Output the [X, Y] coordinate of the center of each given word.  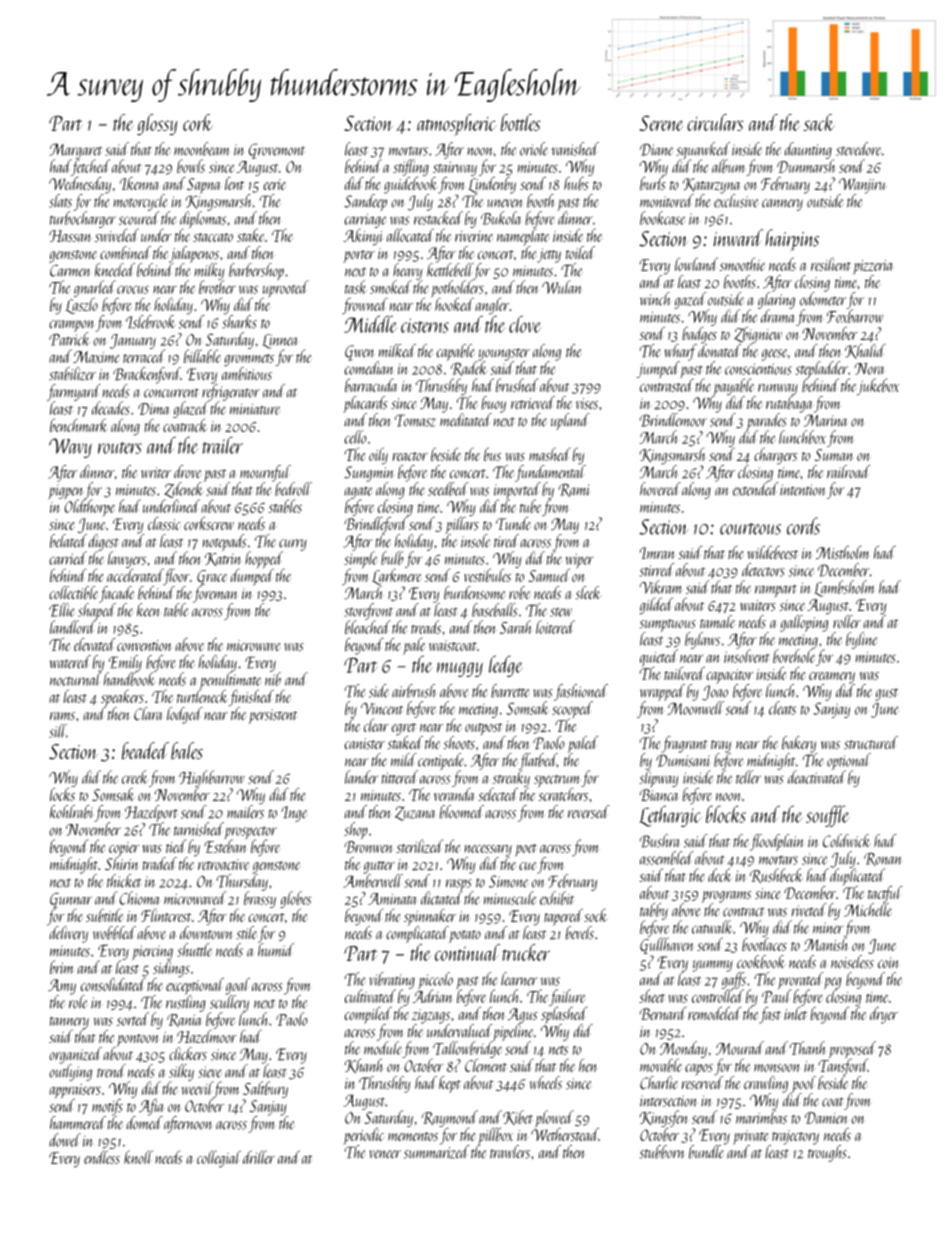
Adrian [432, 996]
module [383, 1048]
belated [68, 541]
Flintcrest [166, 915]
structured [871, 743]
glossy [157, 125]
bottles [521, 122]
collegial [219, 1159]
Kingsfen [664, 1118]
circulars [715, 122]
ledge [506, 666]
